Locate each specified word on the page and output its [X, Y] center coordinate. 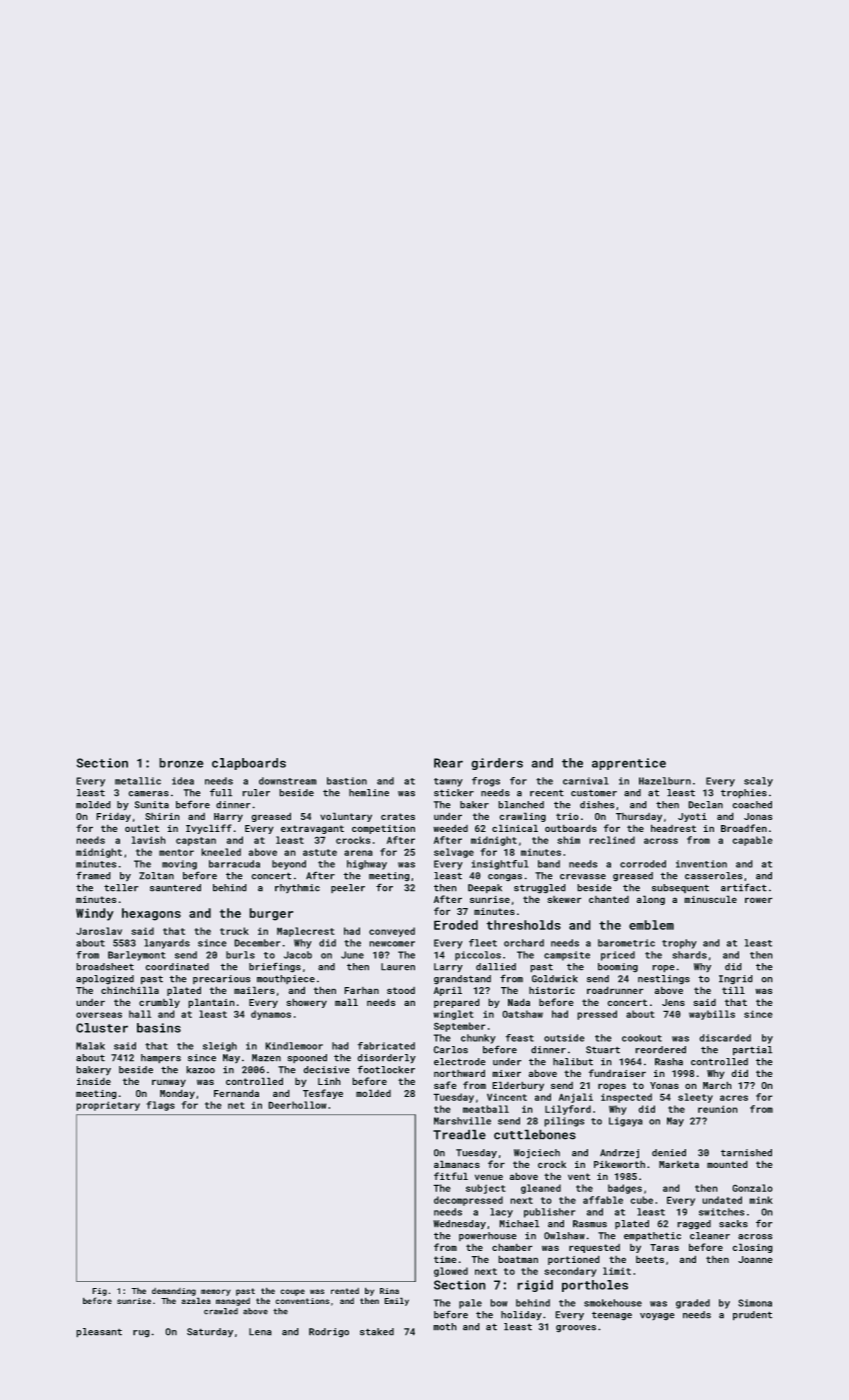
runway [169, 1083]
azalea [196, 1300]
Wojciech [537, 1154]
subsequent [680, 888]
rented [345, 1291]
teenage [612, 1316]
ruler [256, 793]
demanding [174, 1292]
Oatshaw [522, 1014]
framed [93, 875]
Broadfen [744, 828]
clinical [515, 828]
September [460, 1027]
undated [722, 1200]
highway [367, 865]
